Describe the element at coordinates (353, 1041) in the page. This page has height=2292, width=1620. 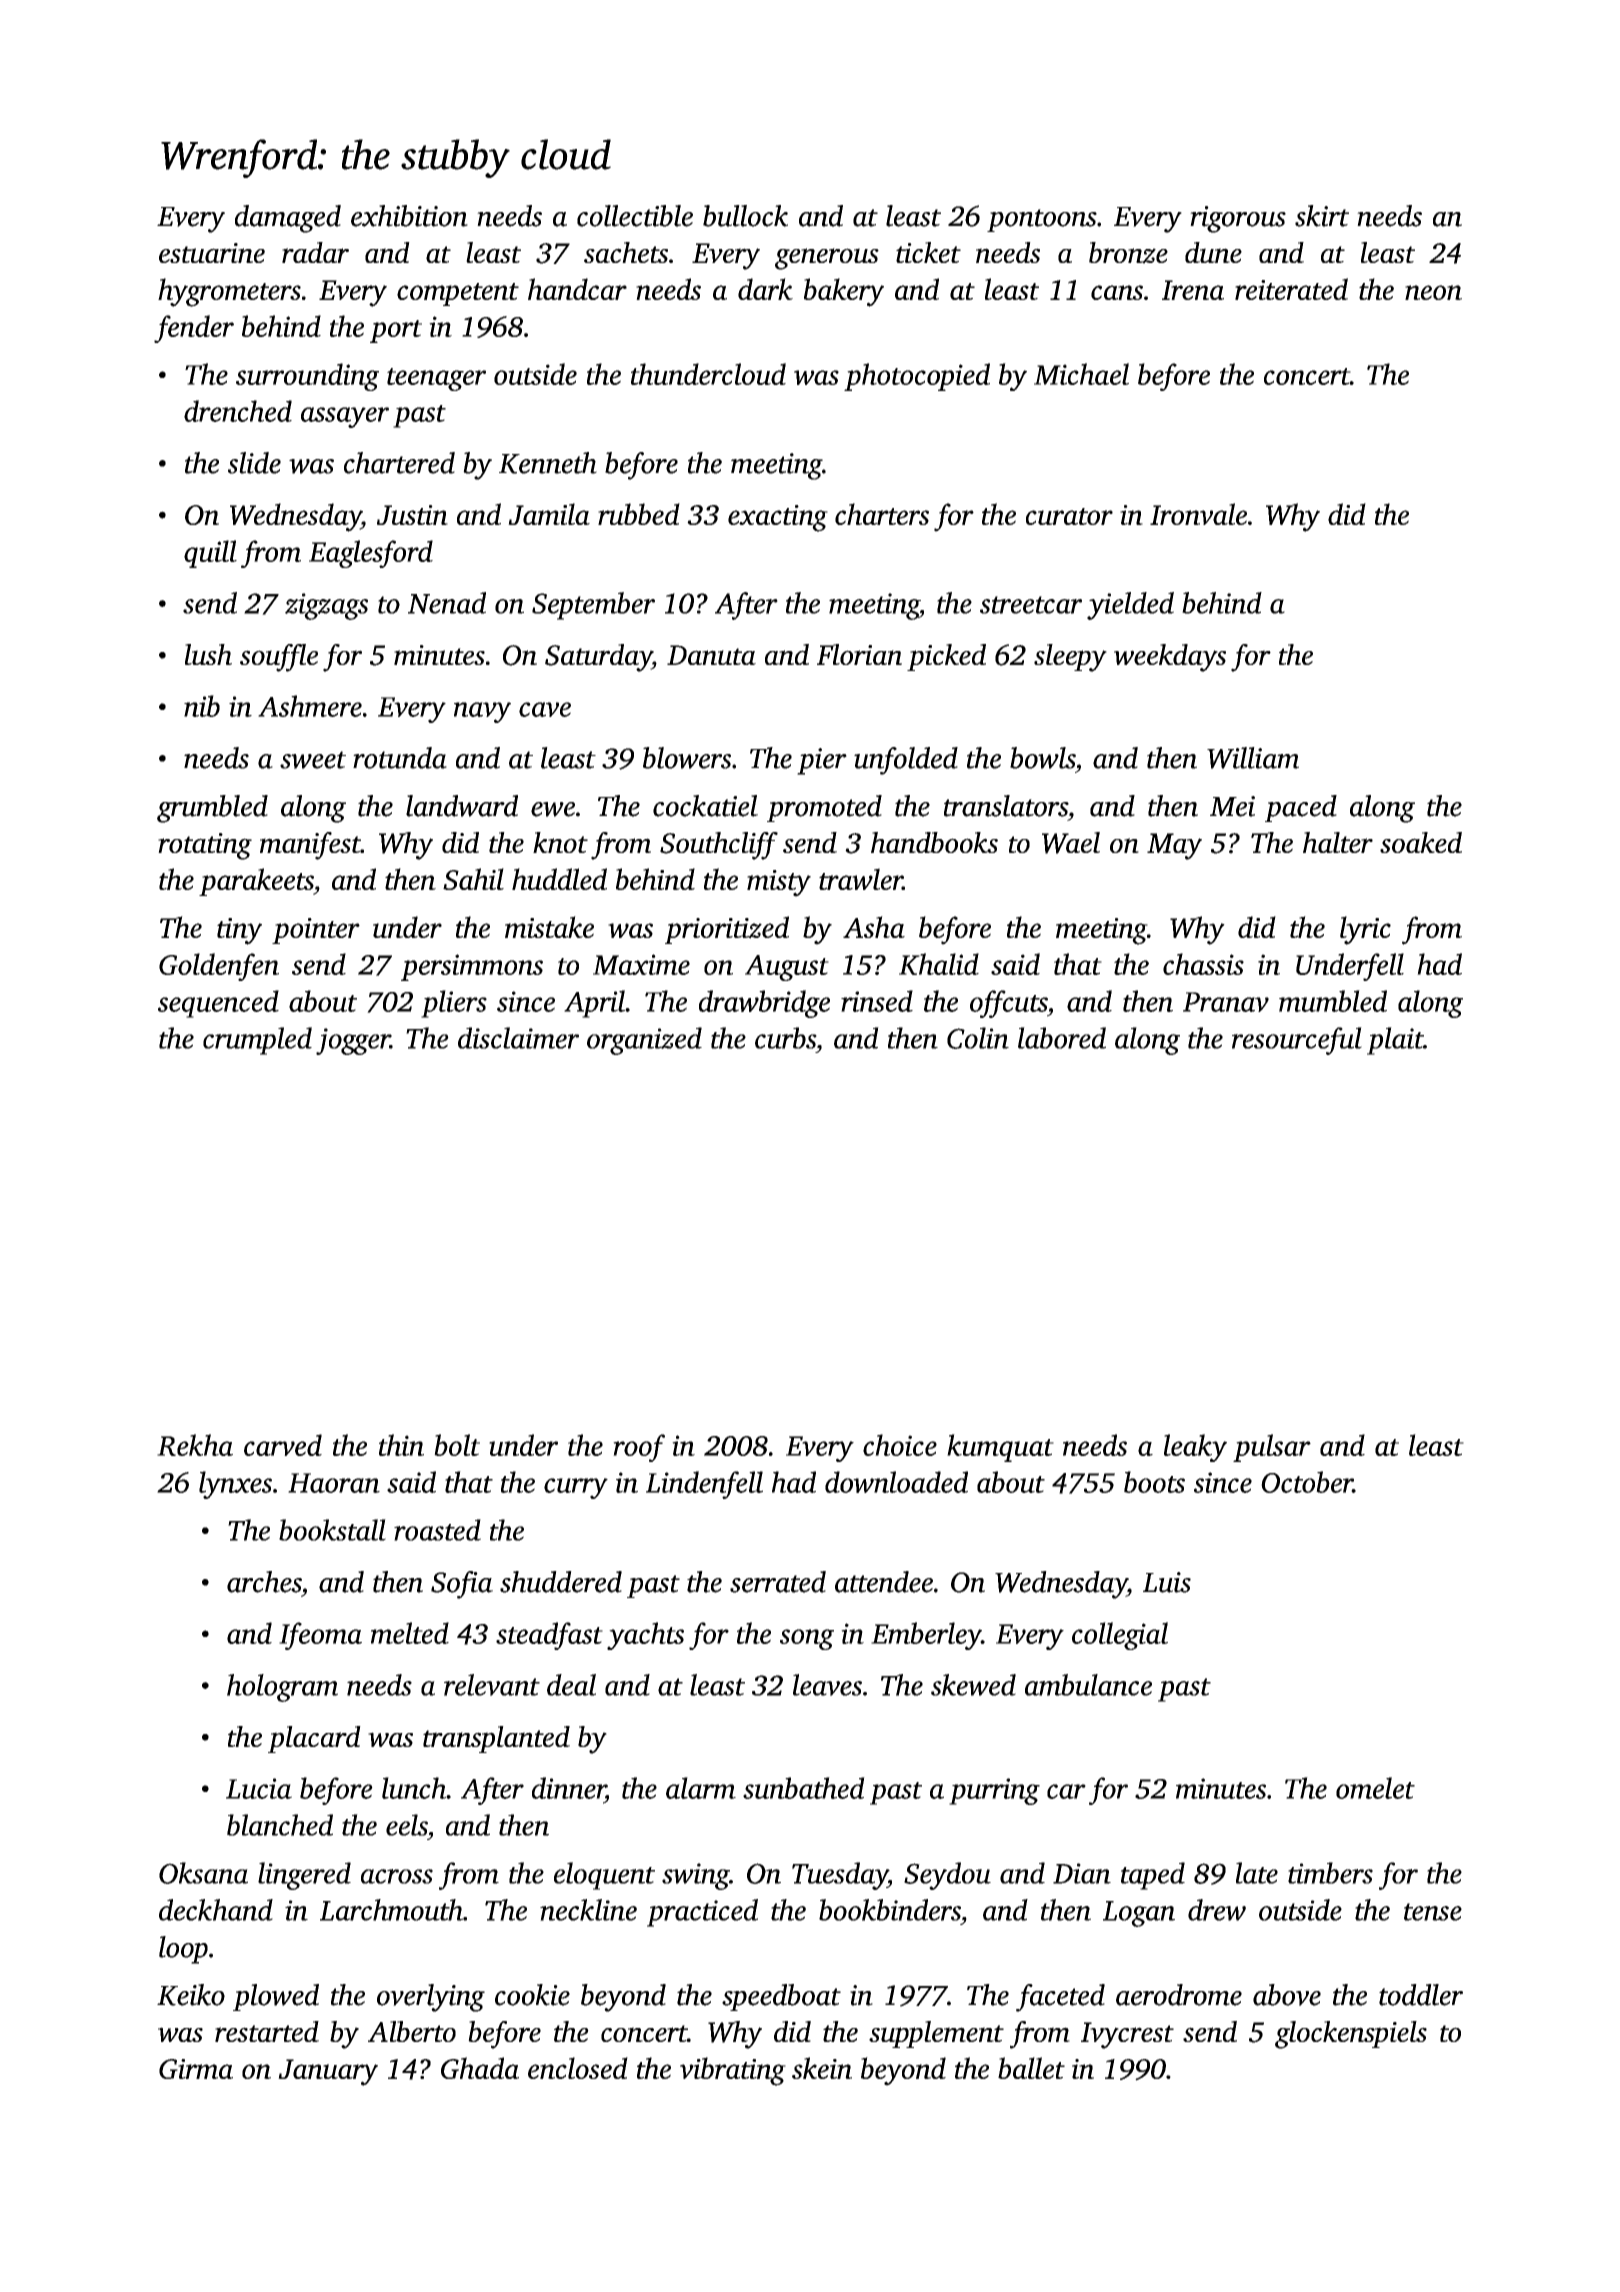
I see `jogger` at that location.
